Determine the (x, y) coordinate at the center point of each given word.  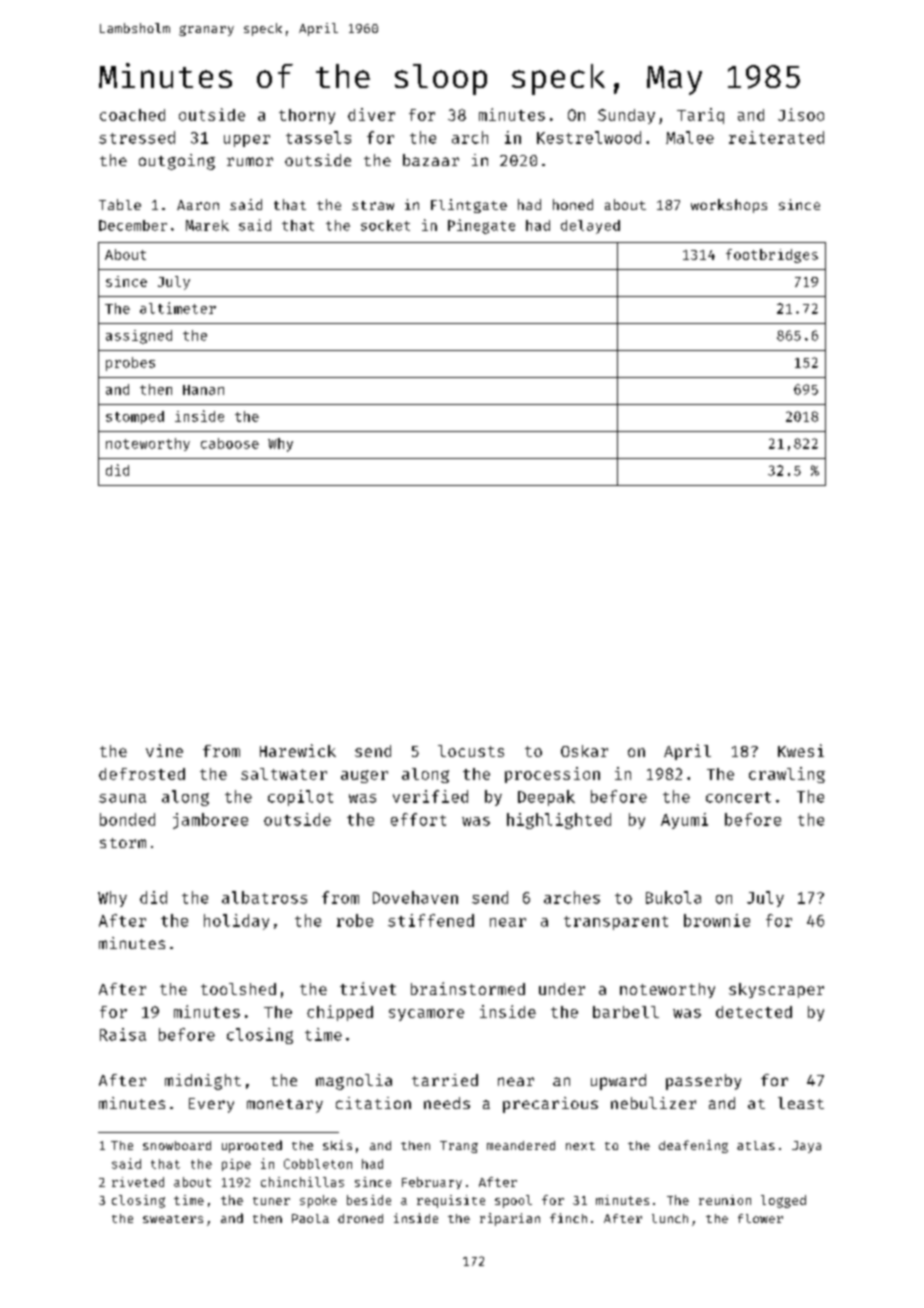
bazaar (431, 160)
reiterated (776, 137)
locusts (471, 751)
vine (164, 750)
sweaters (173, 1219)
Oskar (584, 751)
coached (132, 115)
